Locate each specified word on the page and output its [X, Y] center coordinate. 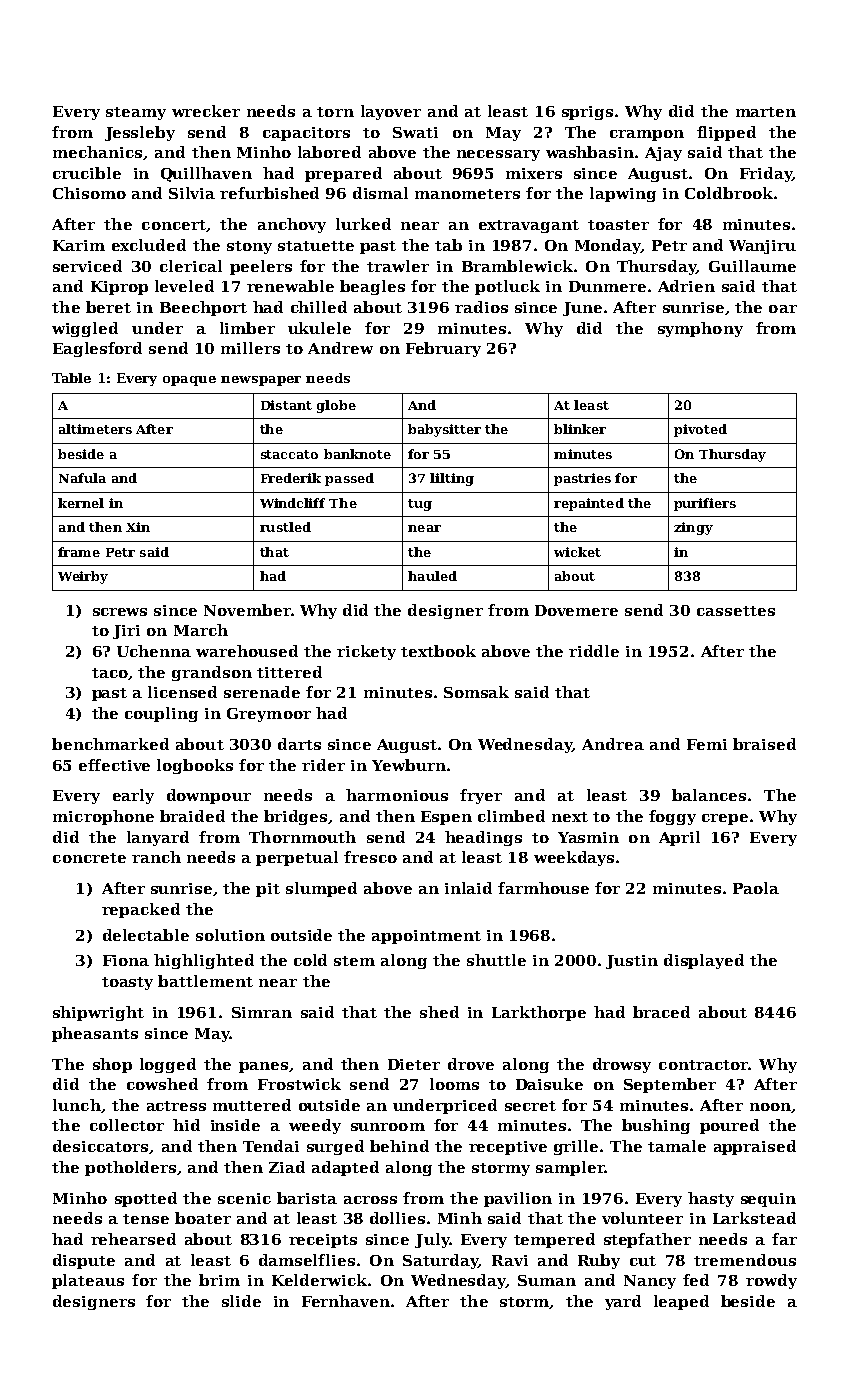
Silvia [192, 193]
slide [241, 1301]
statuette [316, 246]
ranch [156, 857]
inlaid [468, 888]
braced [661, 1012]
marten [766, 112]
